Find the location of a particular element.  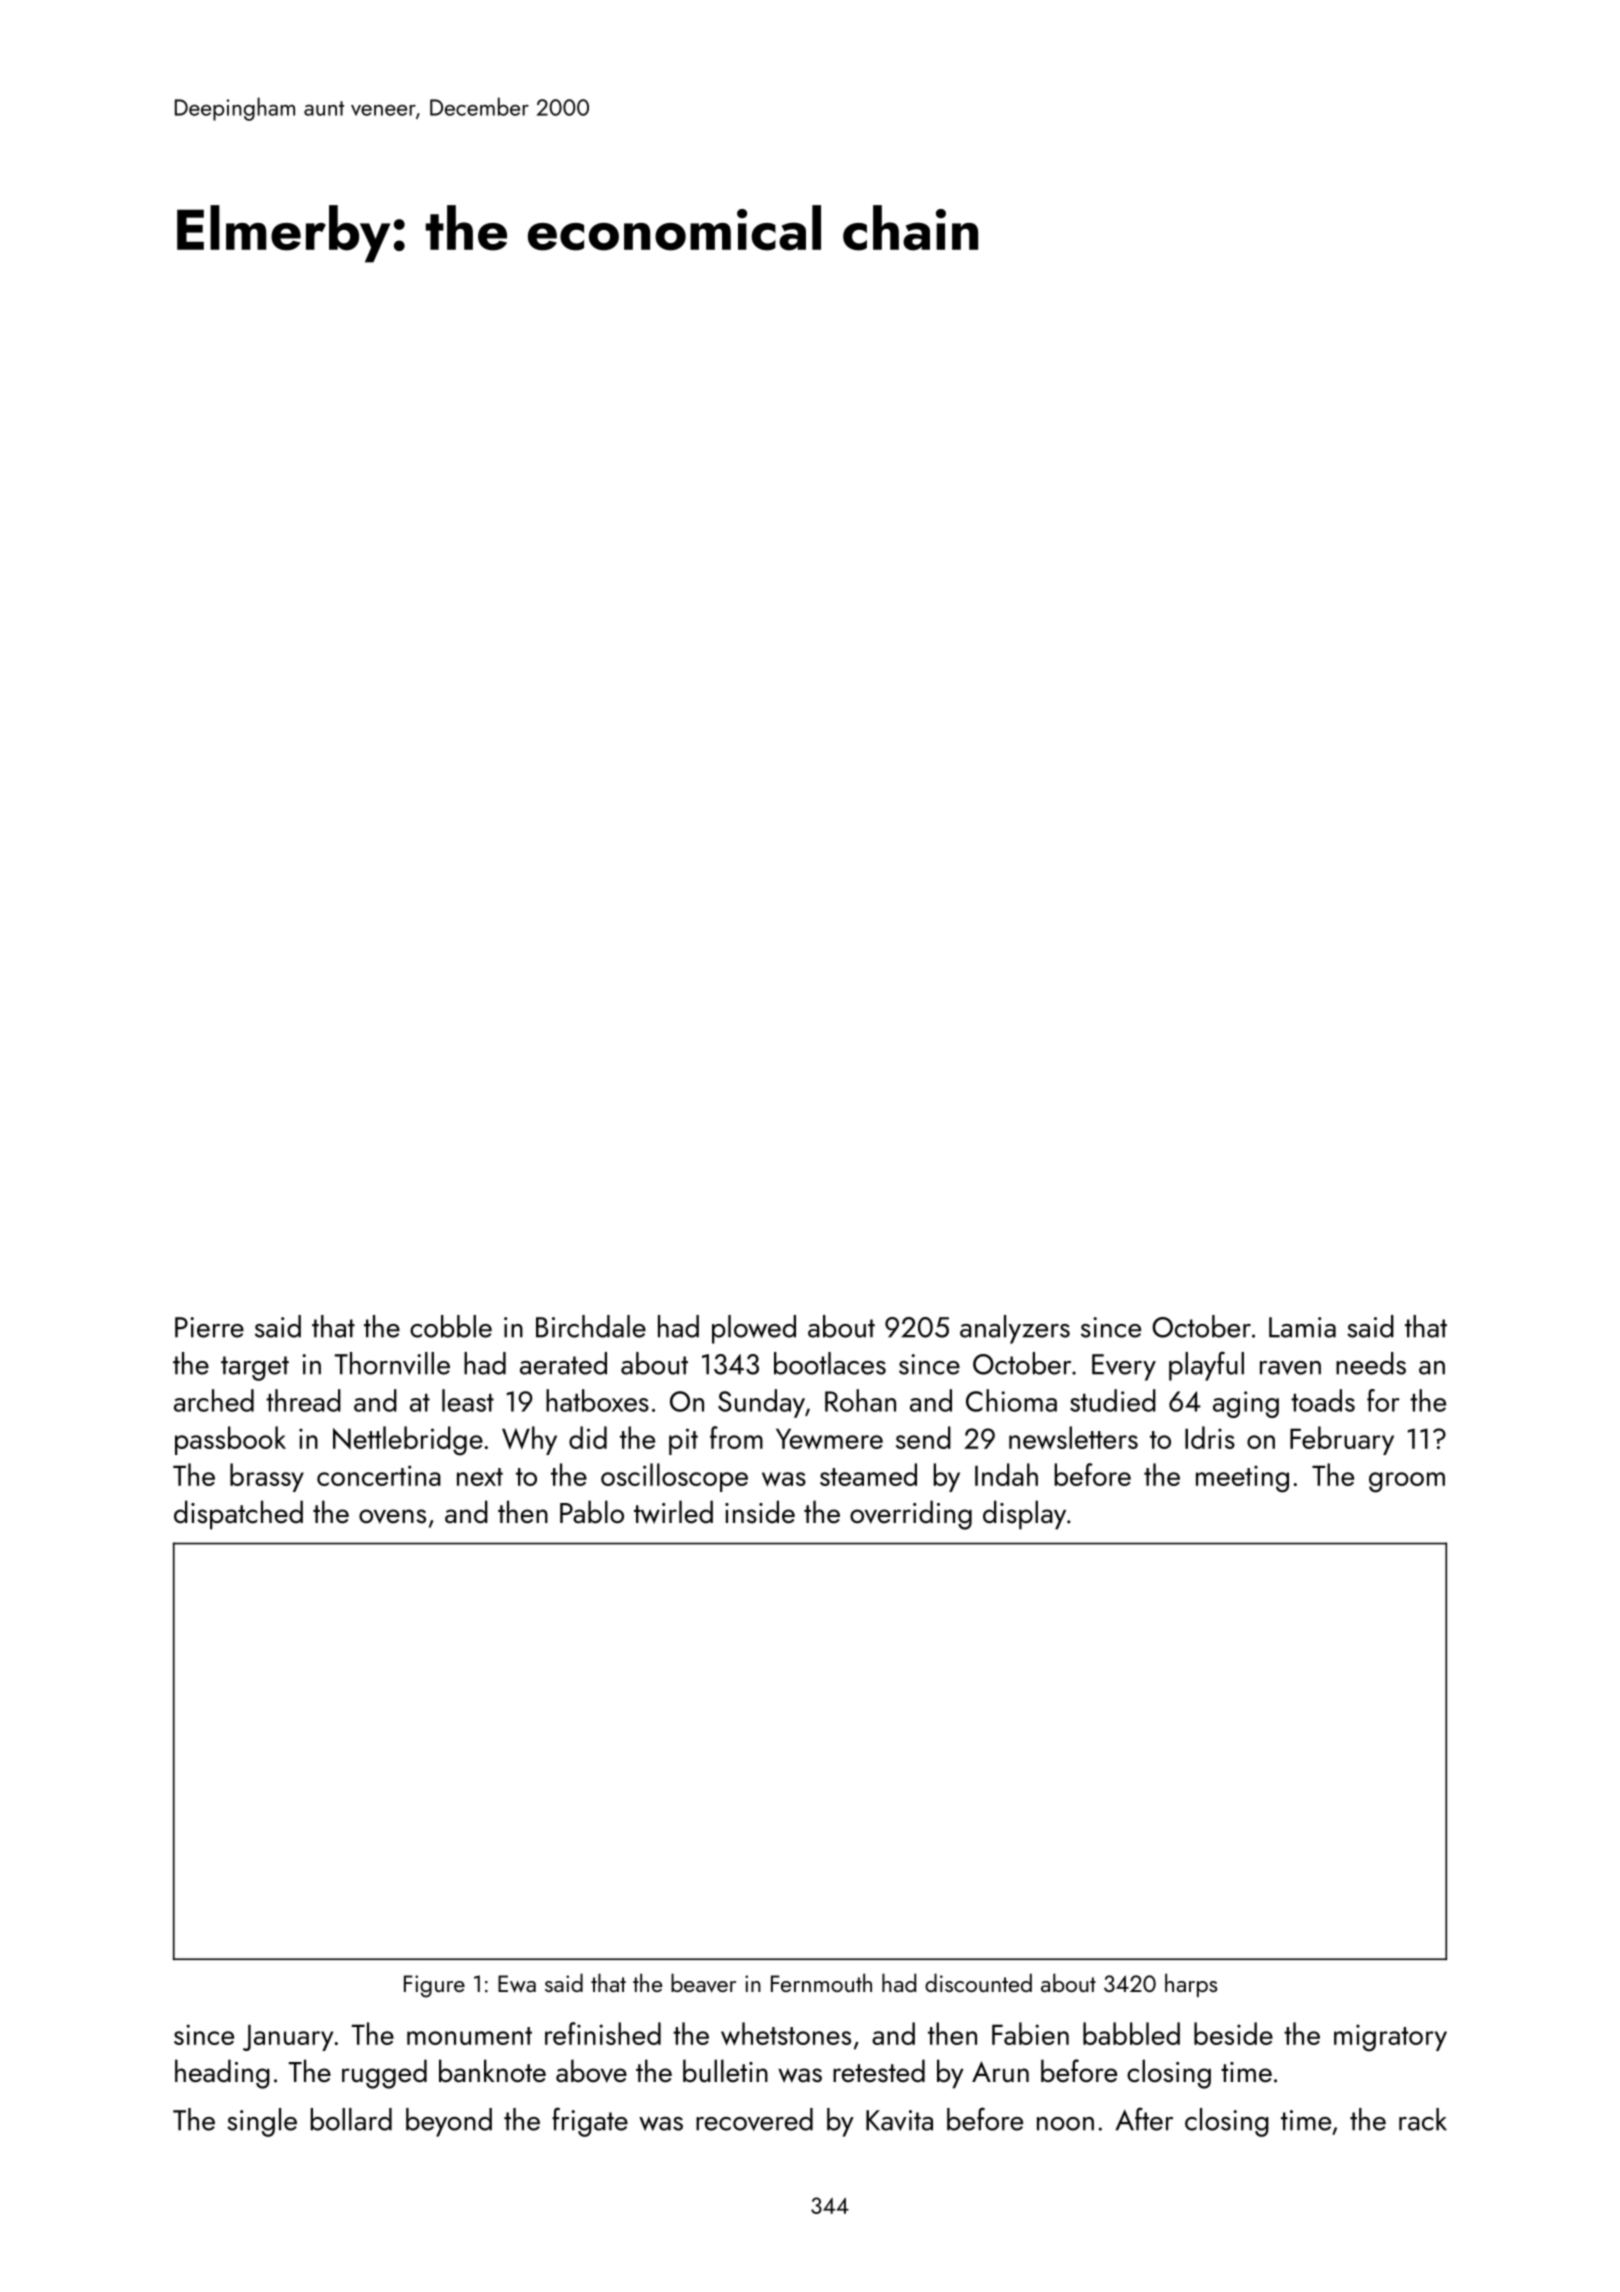

aerated is located at coordinates (563, 1363).
